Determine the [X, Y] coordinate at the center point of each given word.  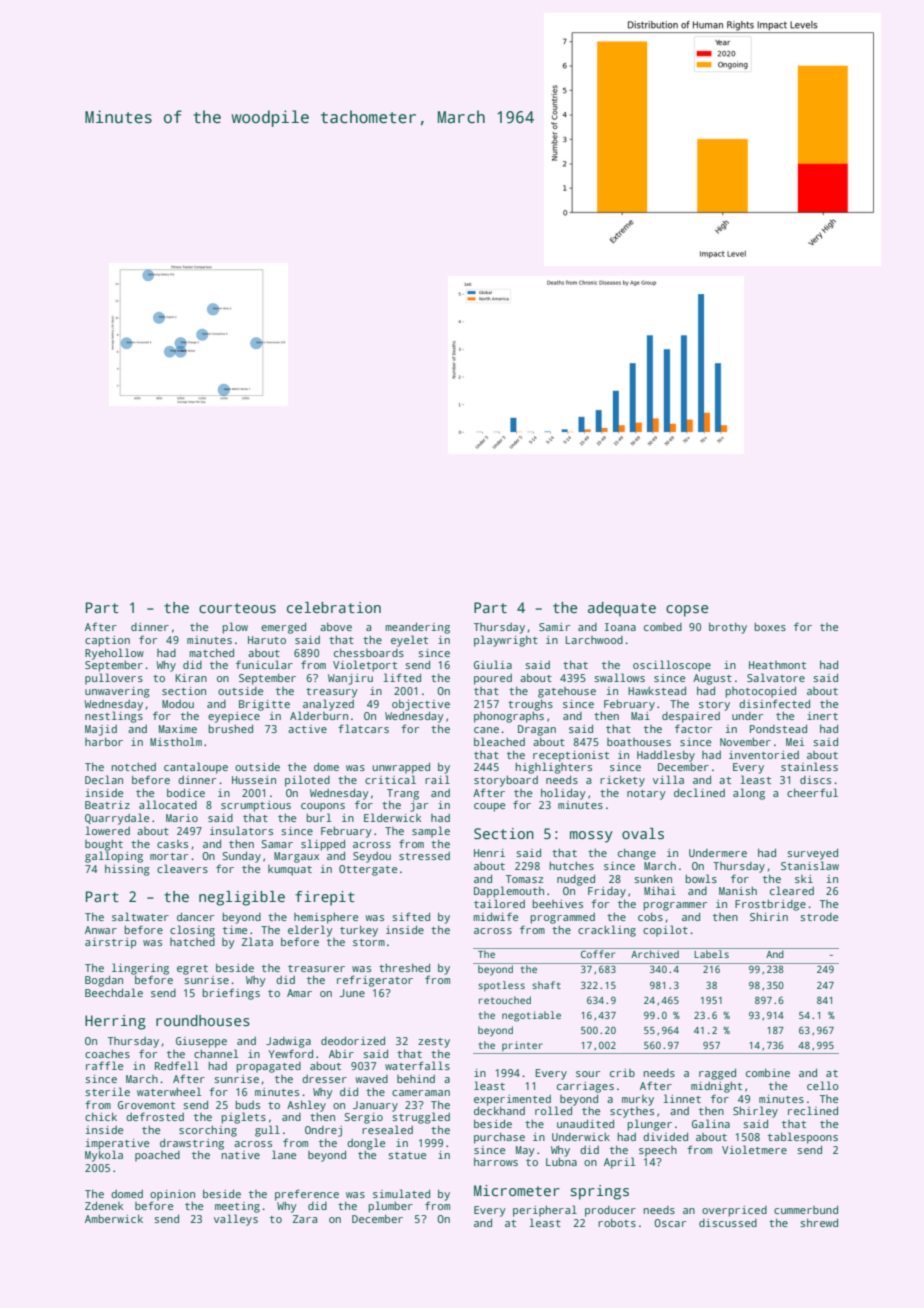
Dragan [537, 730]
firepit [325, 898]
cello [823, 1085]
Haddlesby [666, 756]
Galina [711, 1123]
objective [421, 705]
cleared [792, 890]
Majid [101, 730]
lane [284, 1154]
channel [216, 1053]
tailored [499, 903]
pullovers [114, 679]
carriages [585, 1087]
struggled [421, 1118]
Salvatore [776, 677]
